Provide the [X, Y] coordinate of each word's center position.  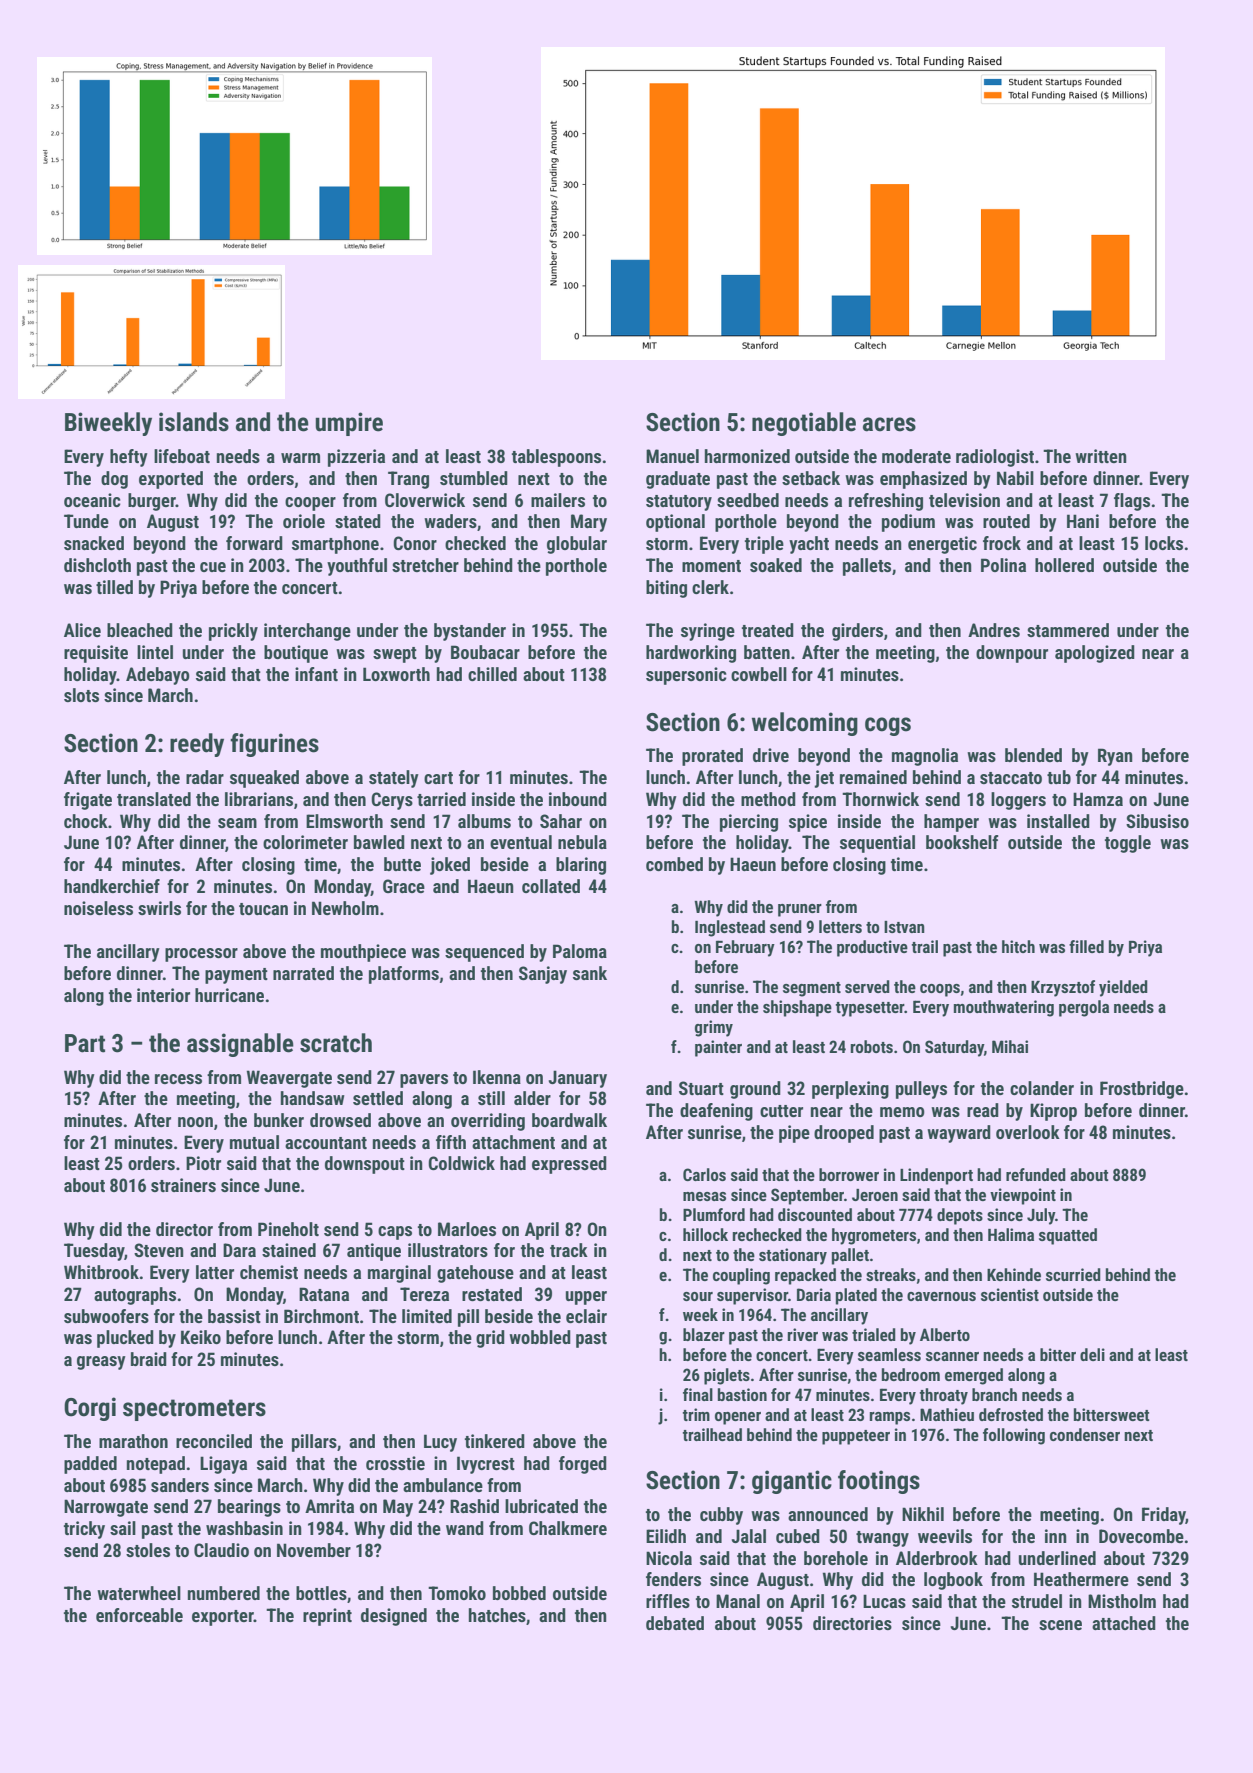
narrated [303, 973]
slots [81, 695]
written [1101, 456]
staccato [1011, 778]
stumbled [474, 478]
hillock [705, 1234]
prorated [712, 757]
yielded [1123, 988]
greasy [101, 1363]
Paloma [580, 951]
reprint [327, 1617]
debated [675, 1623]
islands [194, 422]
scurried [1073, 1274]
